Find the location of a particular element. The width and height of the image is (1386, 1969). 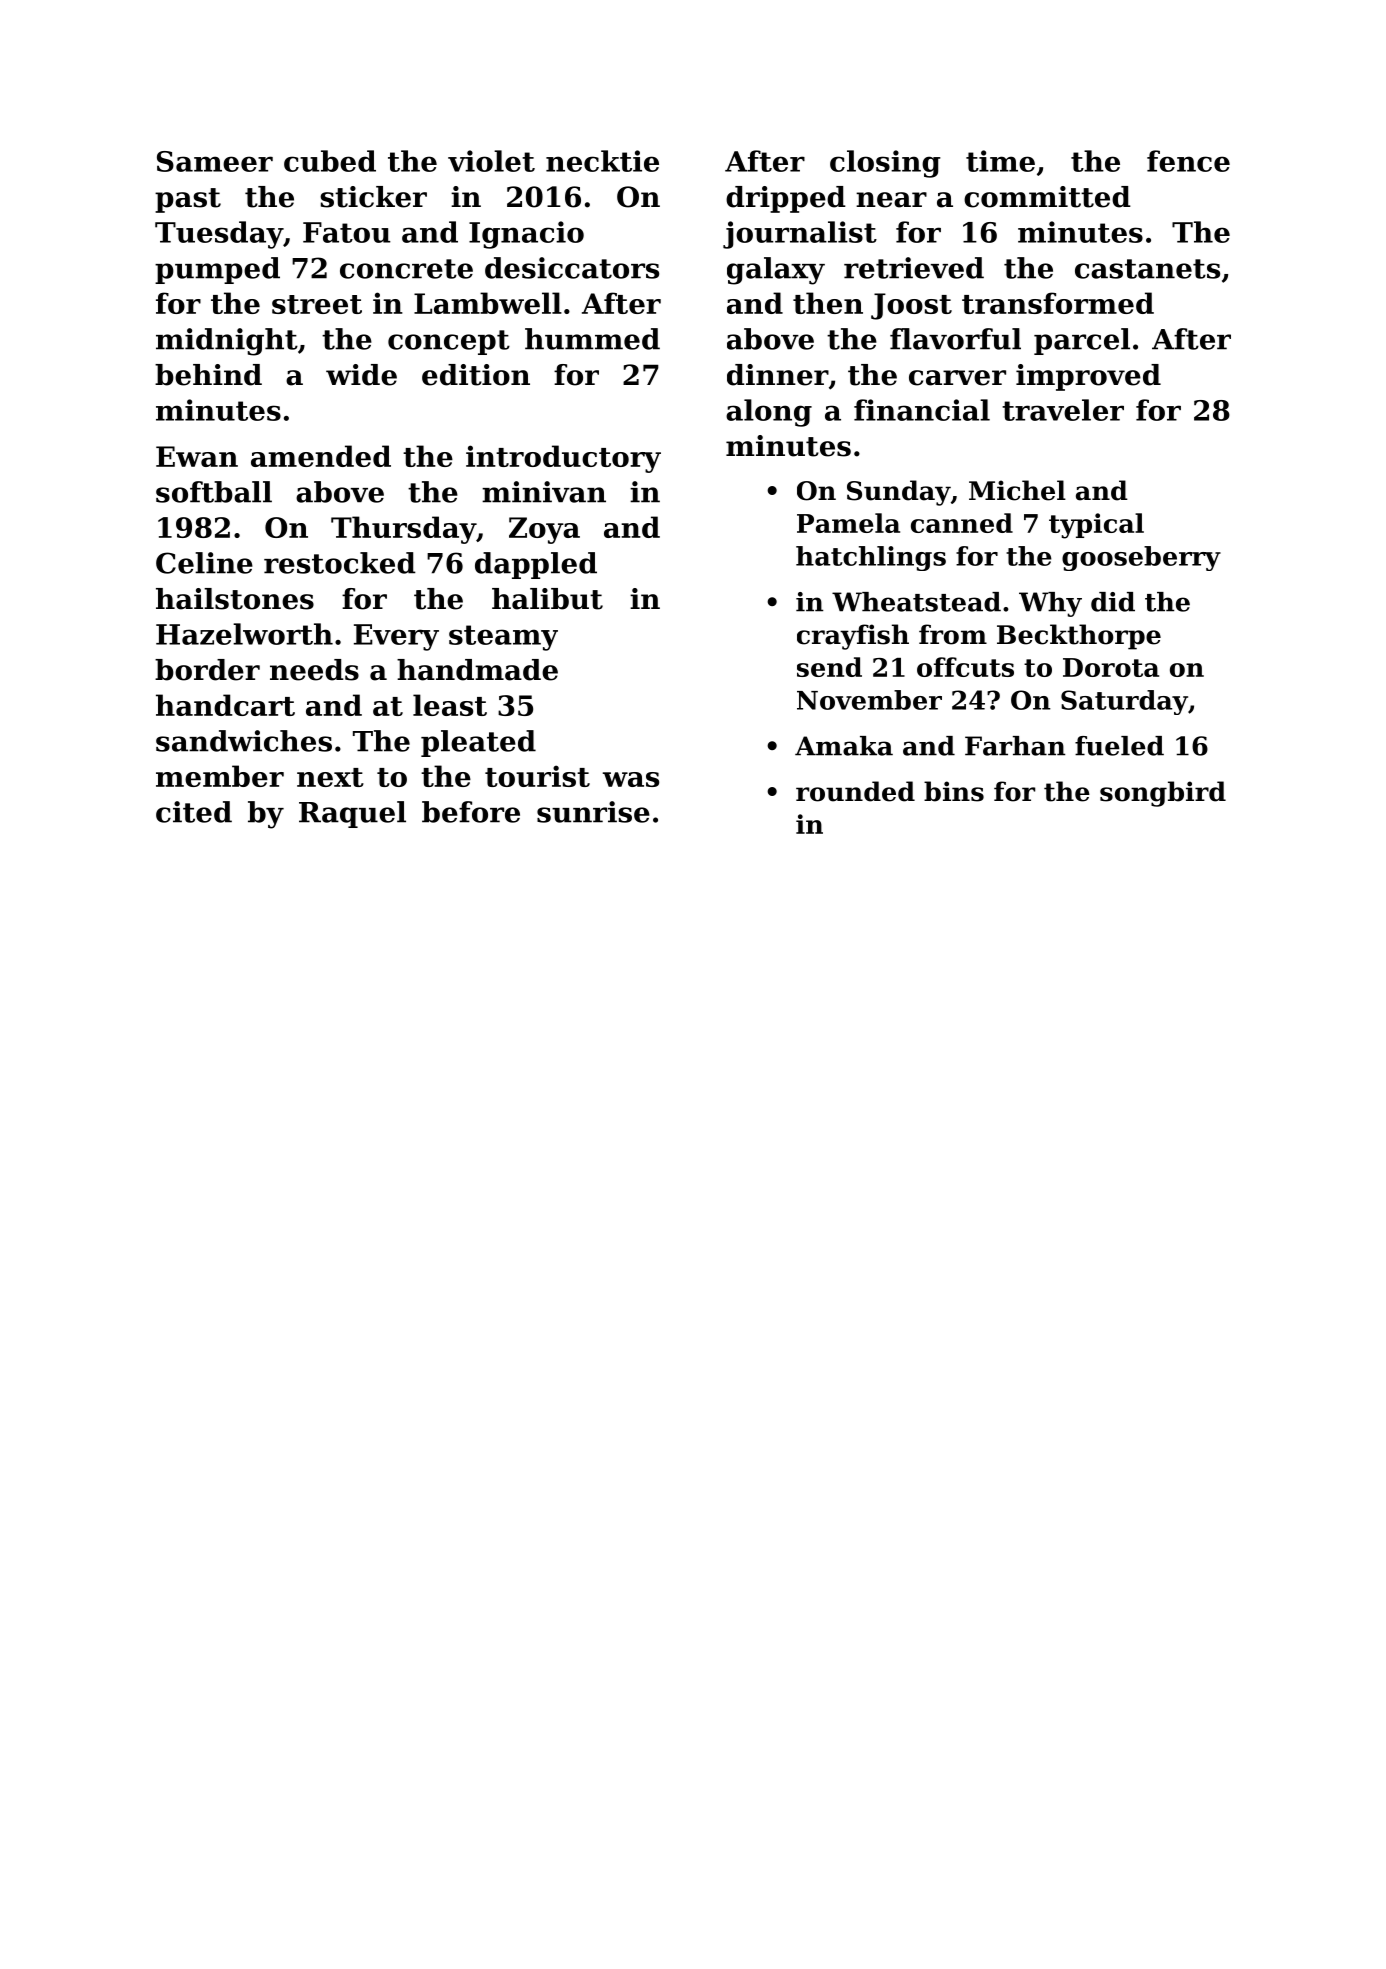

Pamela is located at coordinates (848, 523).
